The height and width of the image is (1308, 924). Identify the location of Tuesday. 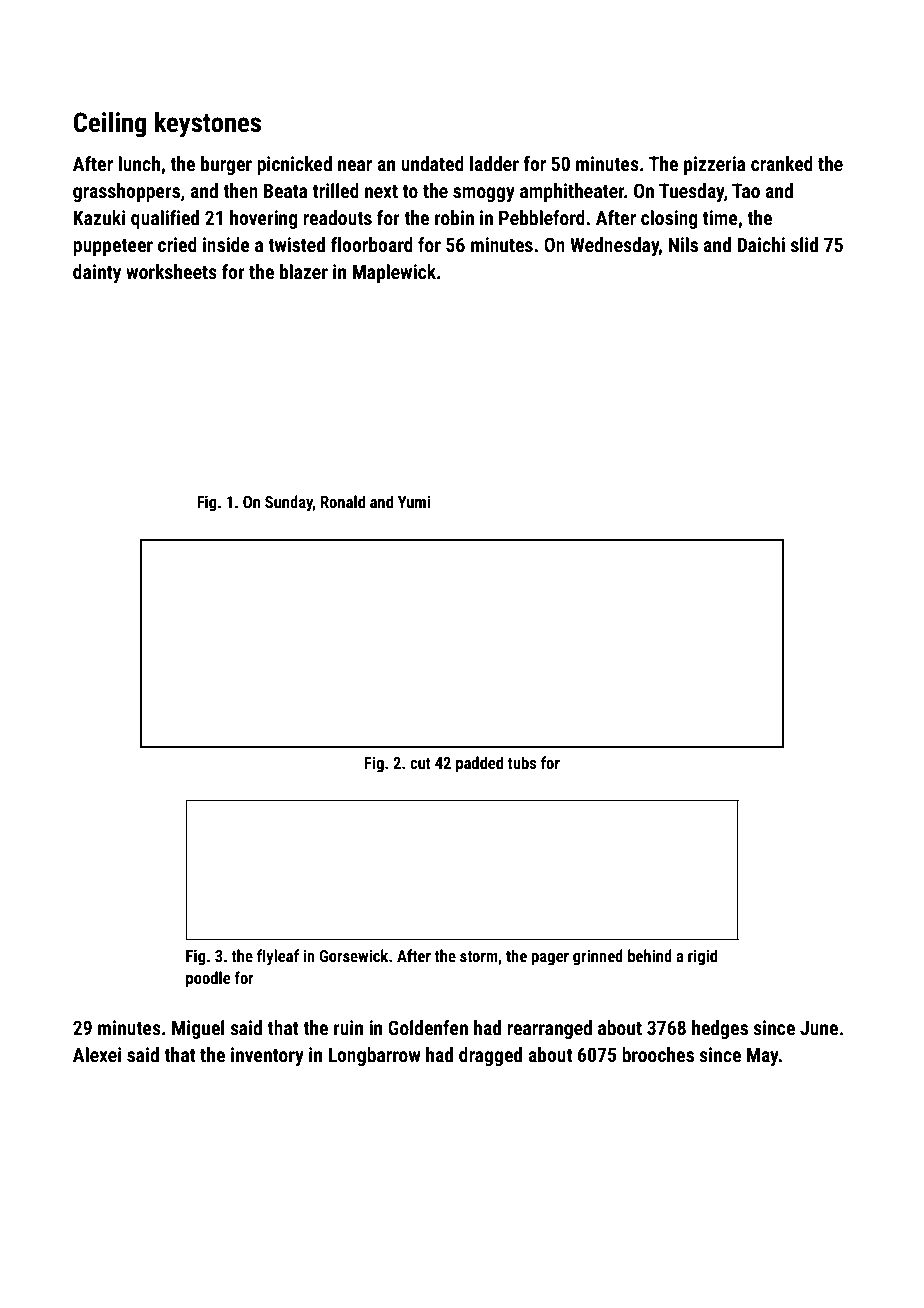
(691, 192).
